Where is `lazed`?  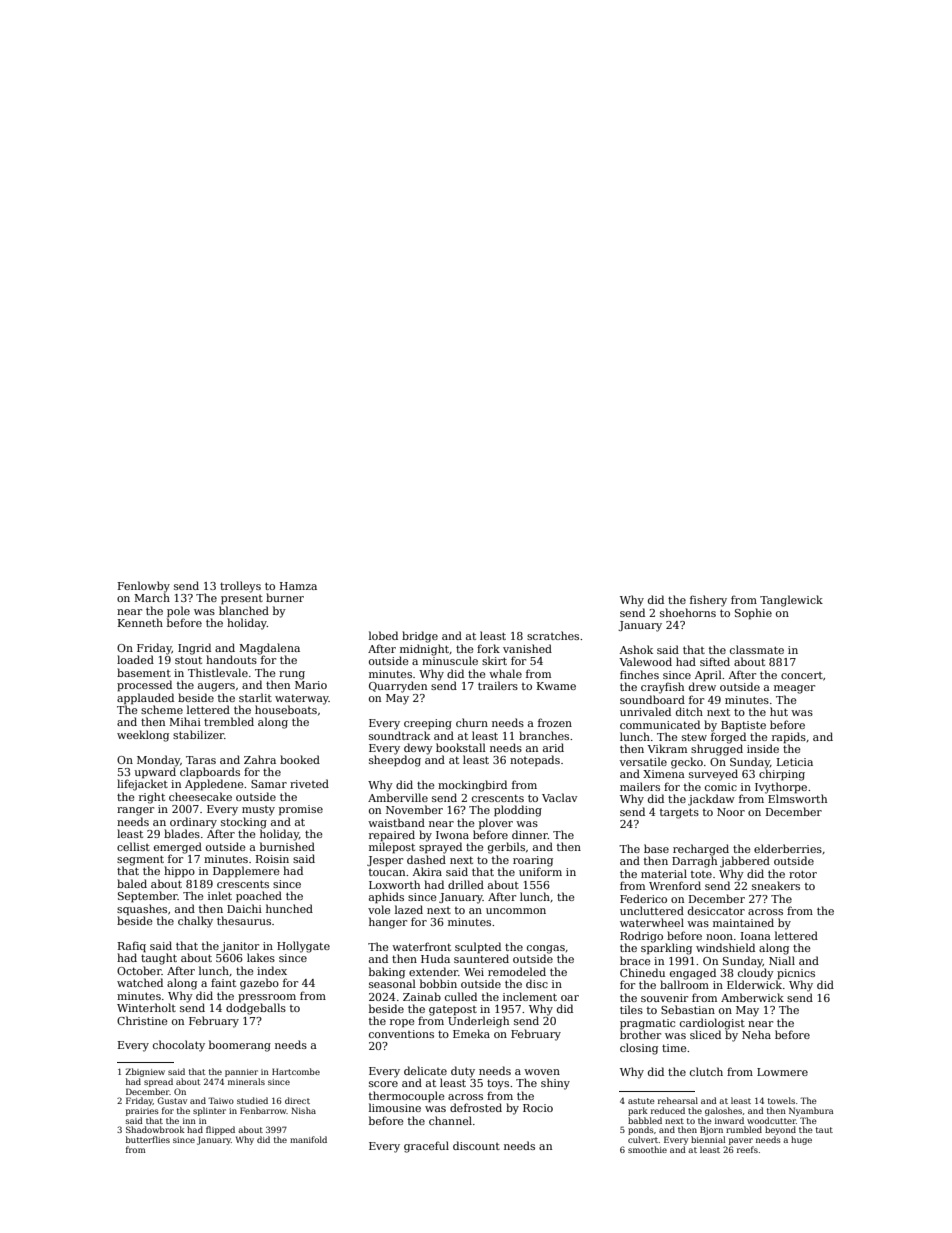 lazed is located at coordinates (409, 909).
